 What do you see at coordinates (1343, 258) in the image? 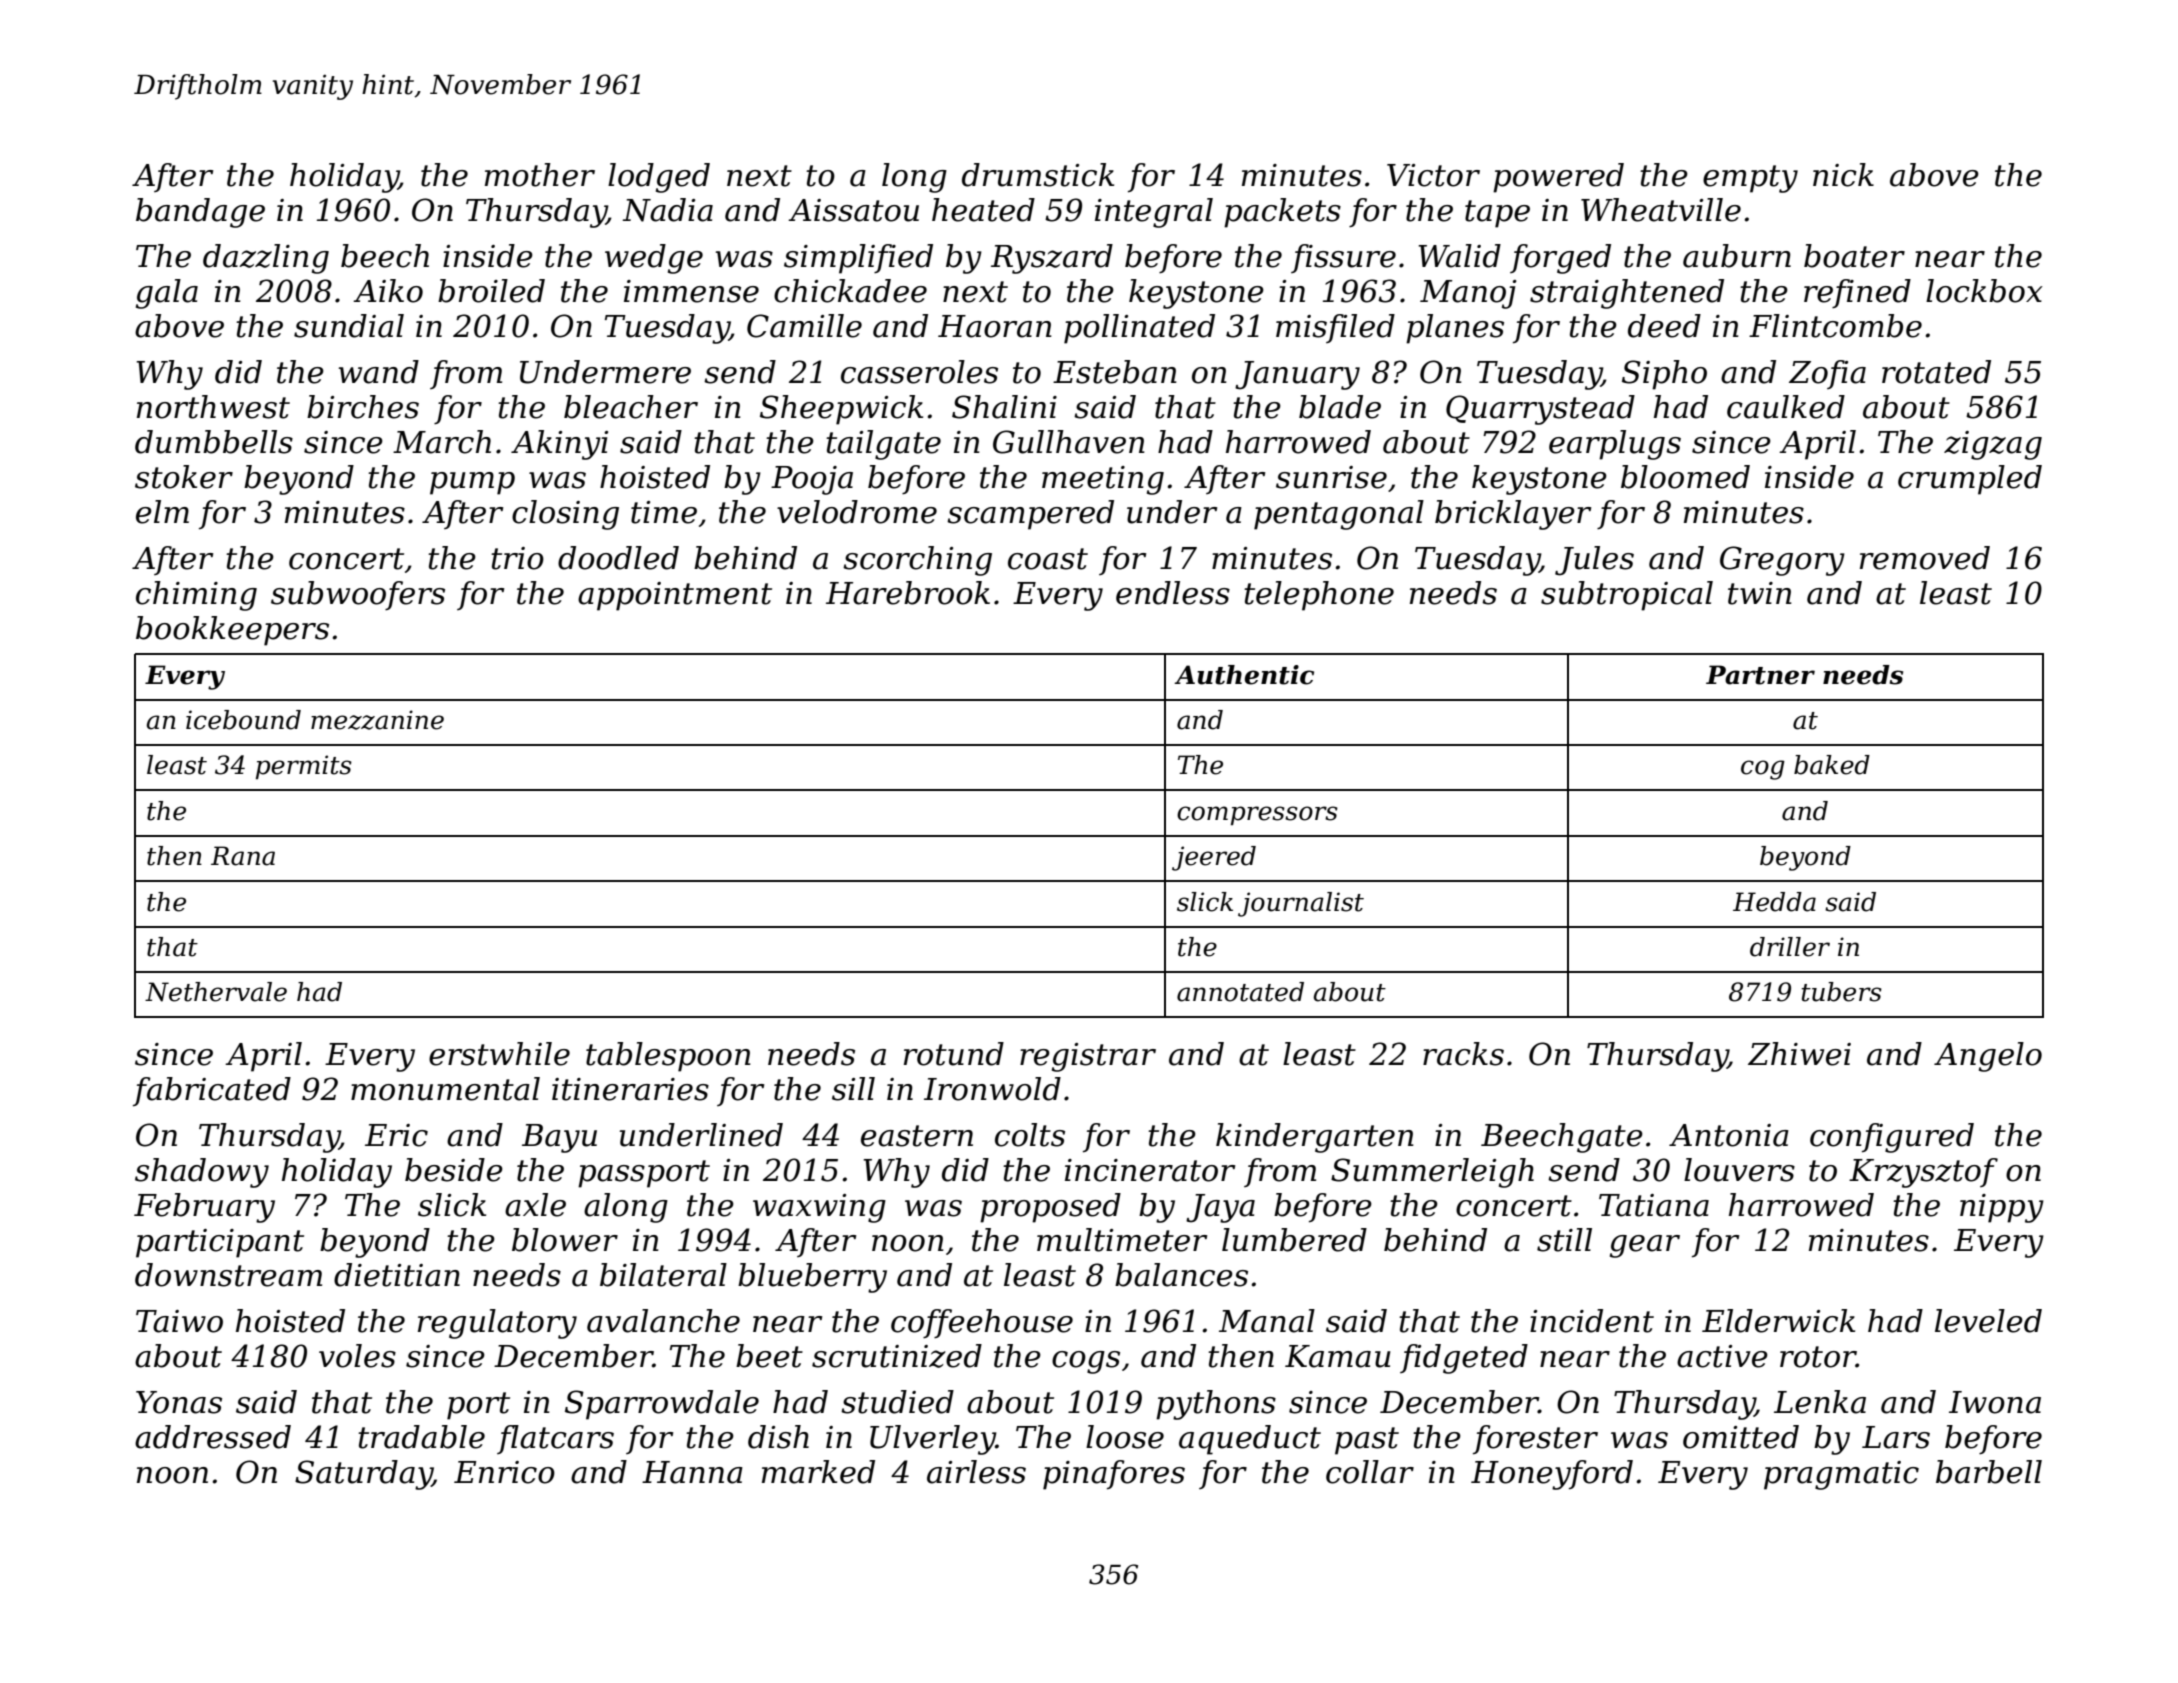
I see `fissure` at bounding box center [1343, 258].
